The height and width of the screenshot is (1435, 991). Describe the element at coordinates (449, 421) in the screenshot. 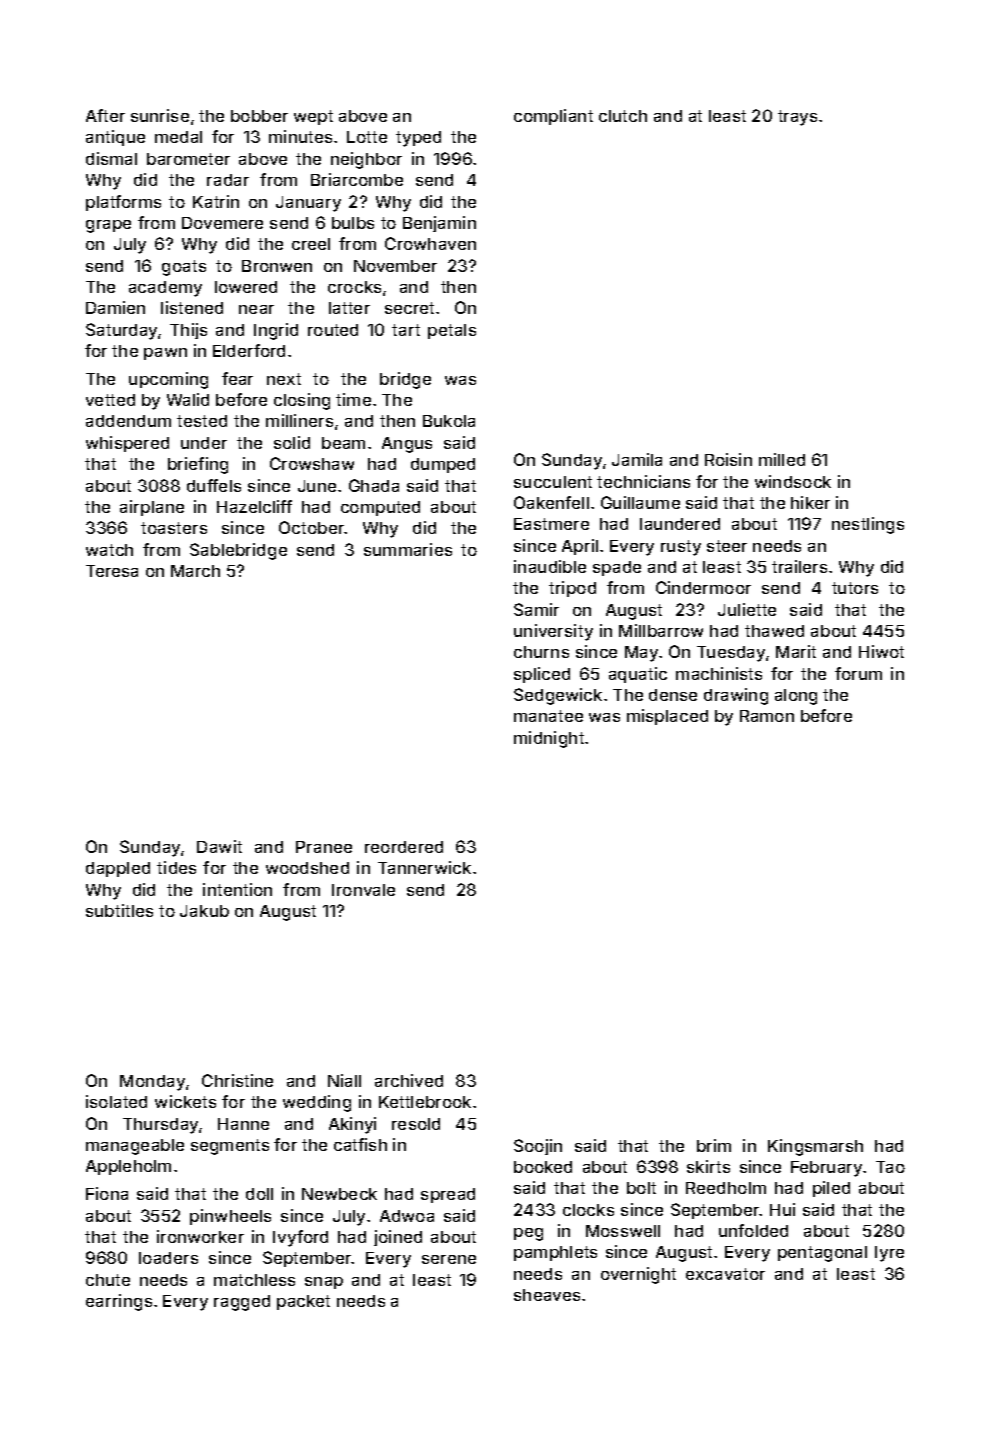

I see `Bukola` at that location.
